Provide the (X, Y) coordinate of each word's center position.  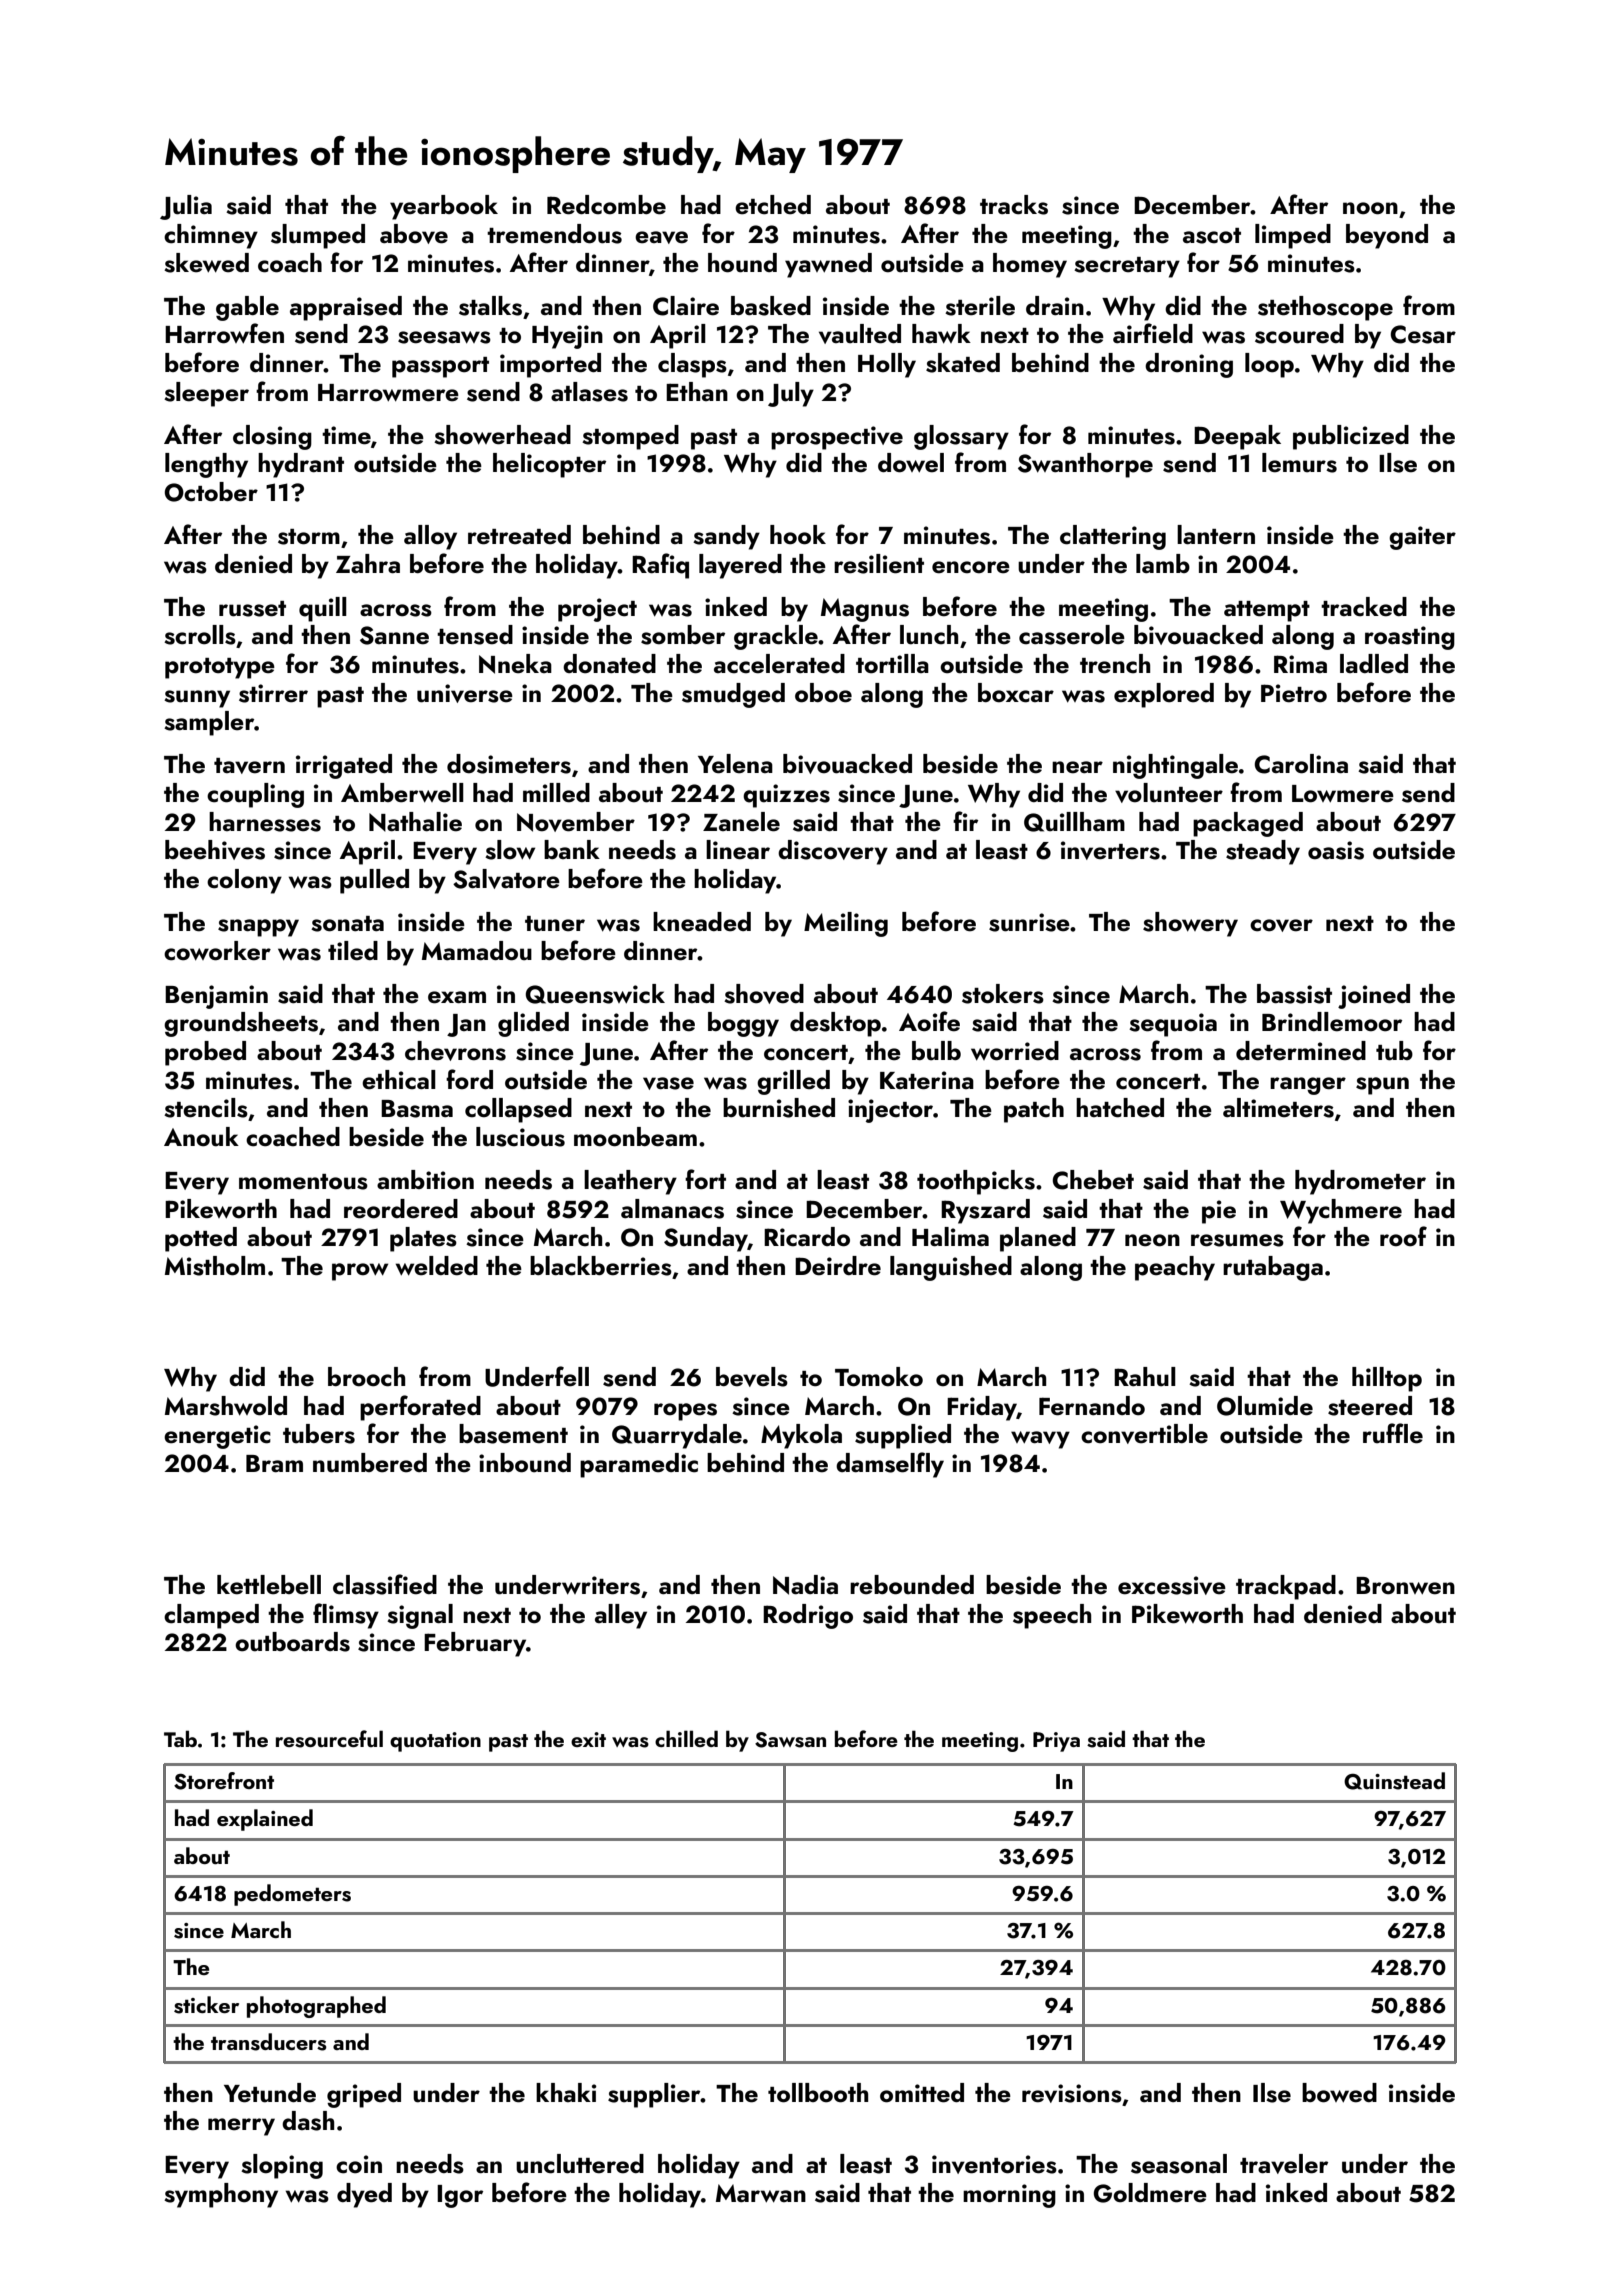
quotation (435, 1742)
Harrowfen (224, 333)
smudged (733, 695)
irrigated (344, 766)
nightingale (1175, 766)
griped (364, 2095)
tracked (1364, 607)
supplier (654, 2095)
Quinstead (1394, 1781)
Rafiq (660, 566)
